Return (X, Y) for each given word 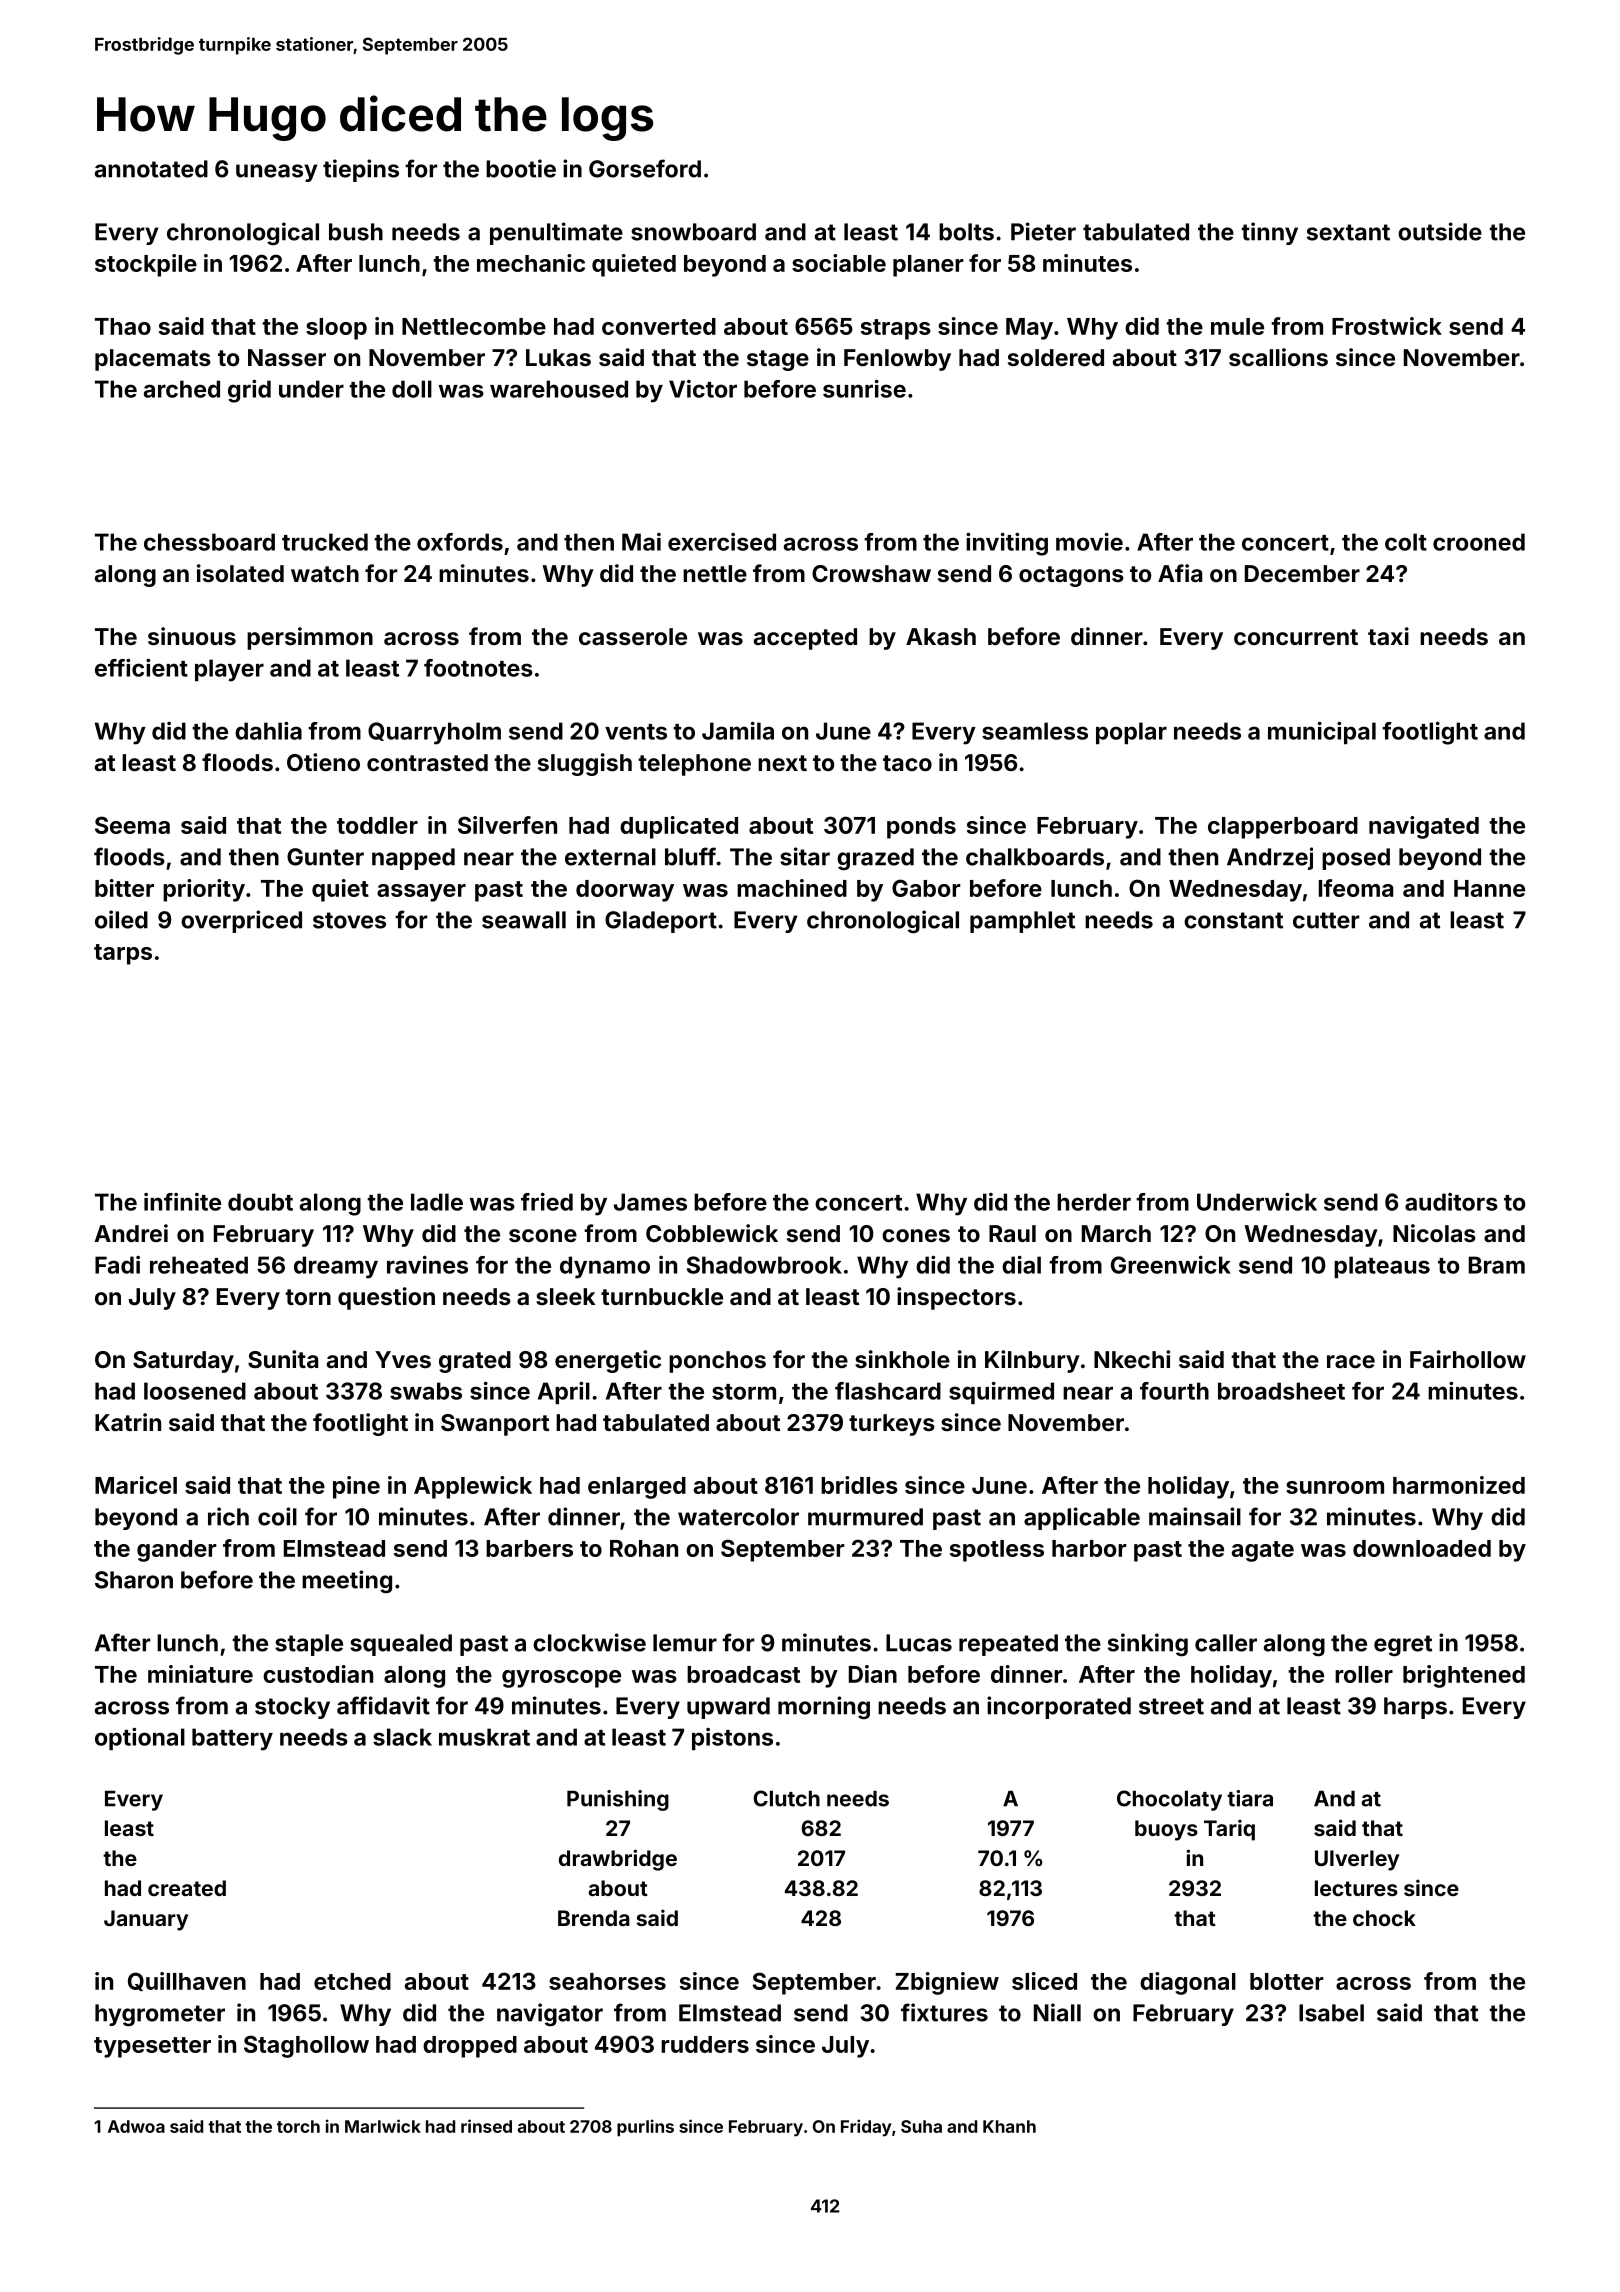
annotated (151, 169)
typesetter (152, 2047)
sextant (1348, 232)
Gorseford (645, 168)
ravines (427, 1265)
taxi (1388, 636)
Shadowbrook (764, 1265)
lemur (685, 1643)
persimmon (310, 638)
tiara (1250, 1798)
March (1116, 1233)
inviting (1007, 544)
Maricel (136, 1485)
